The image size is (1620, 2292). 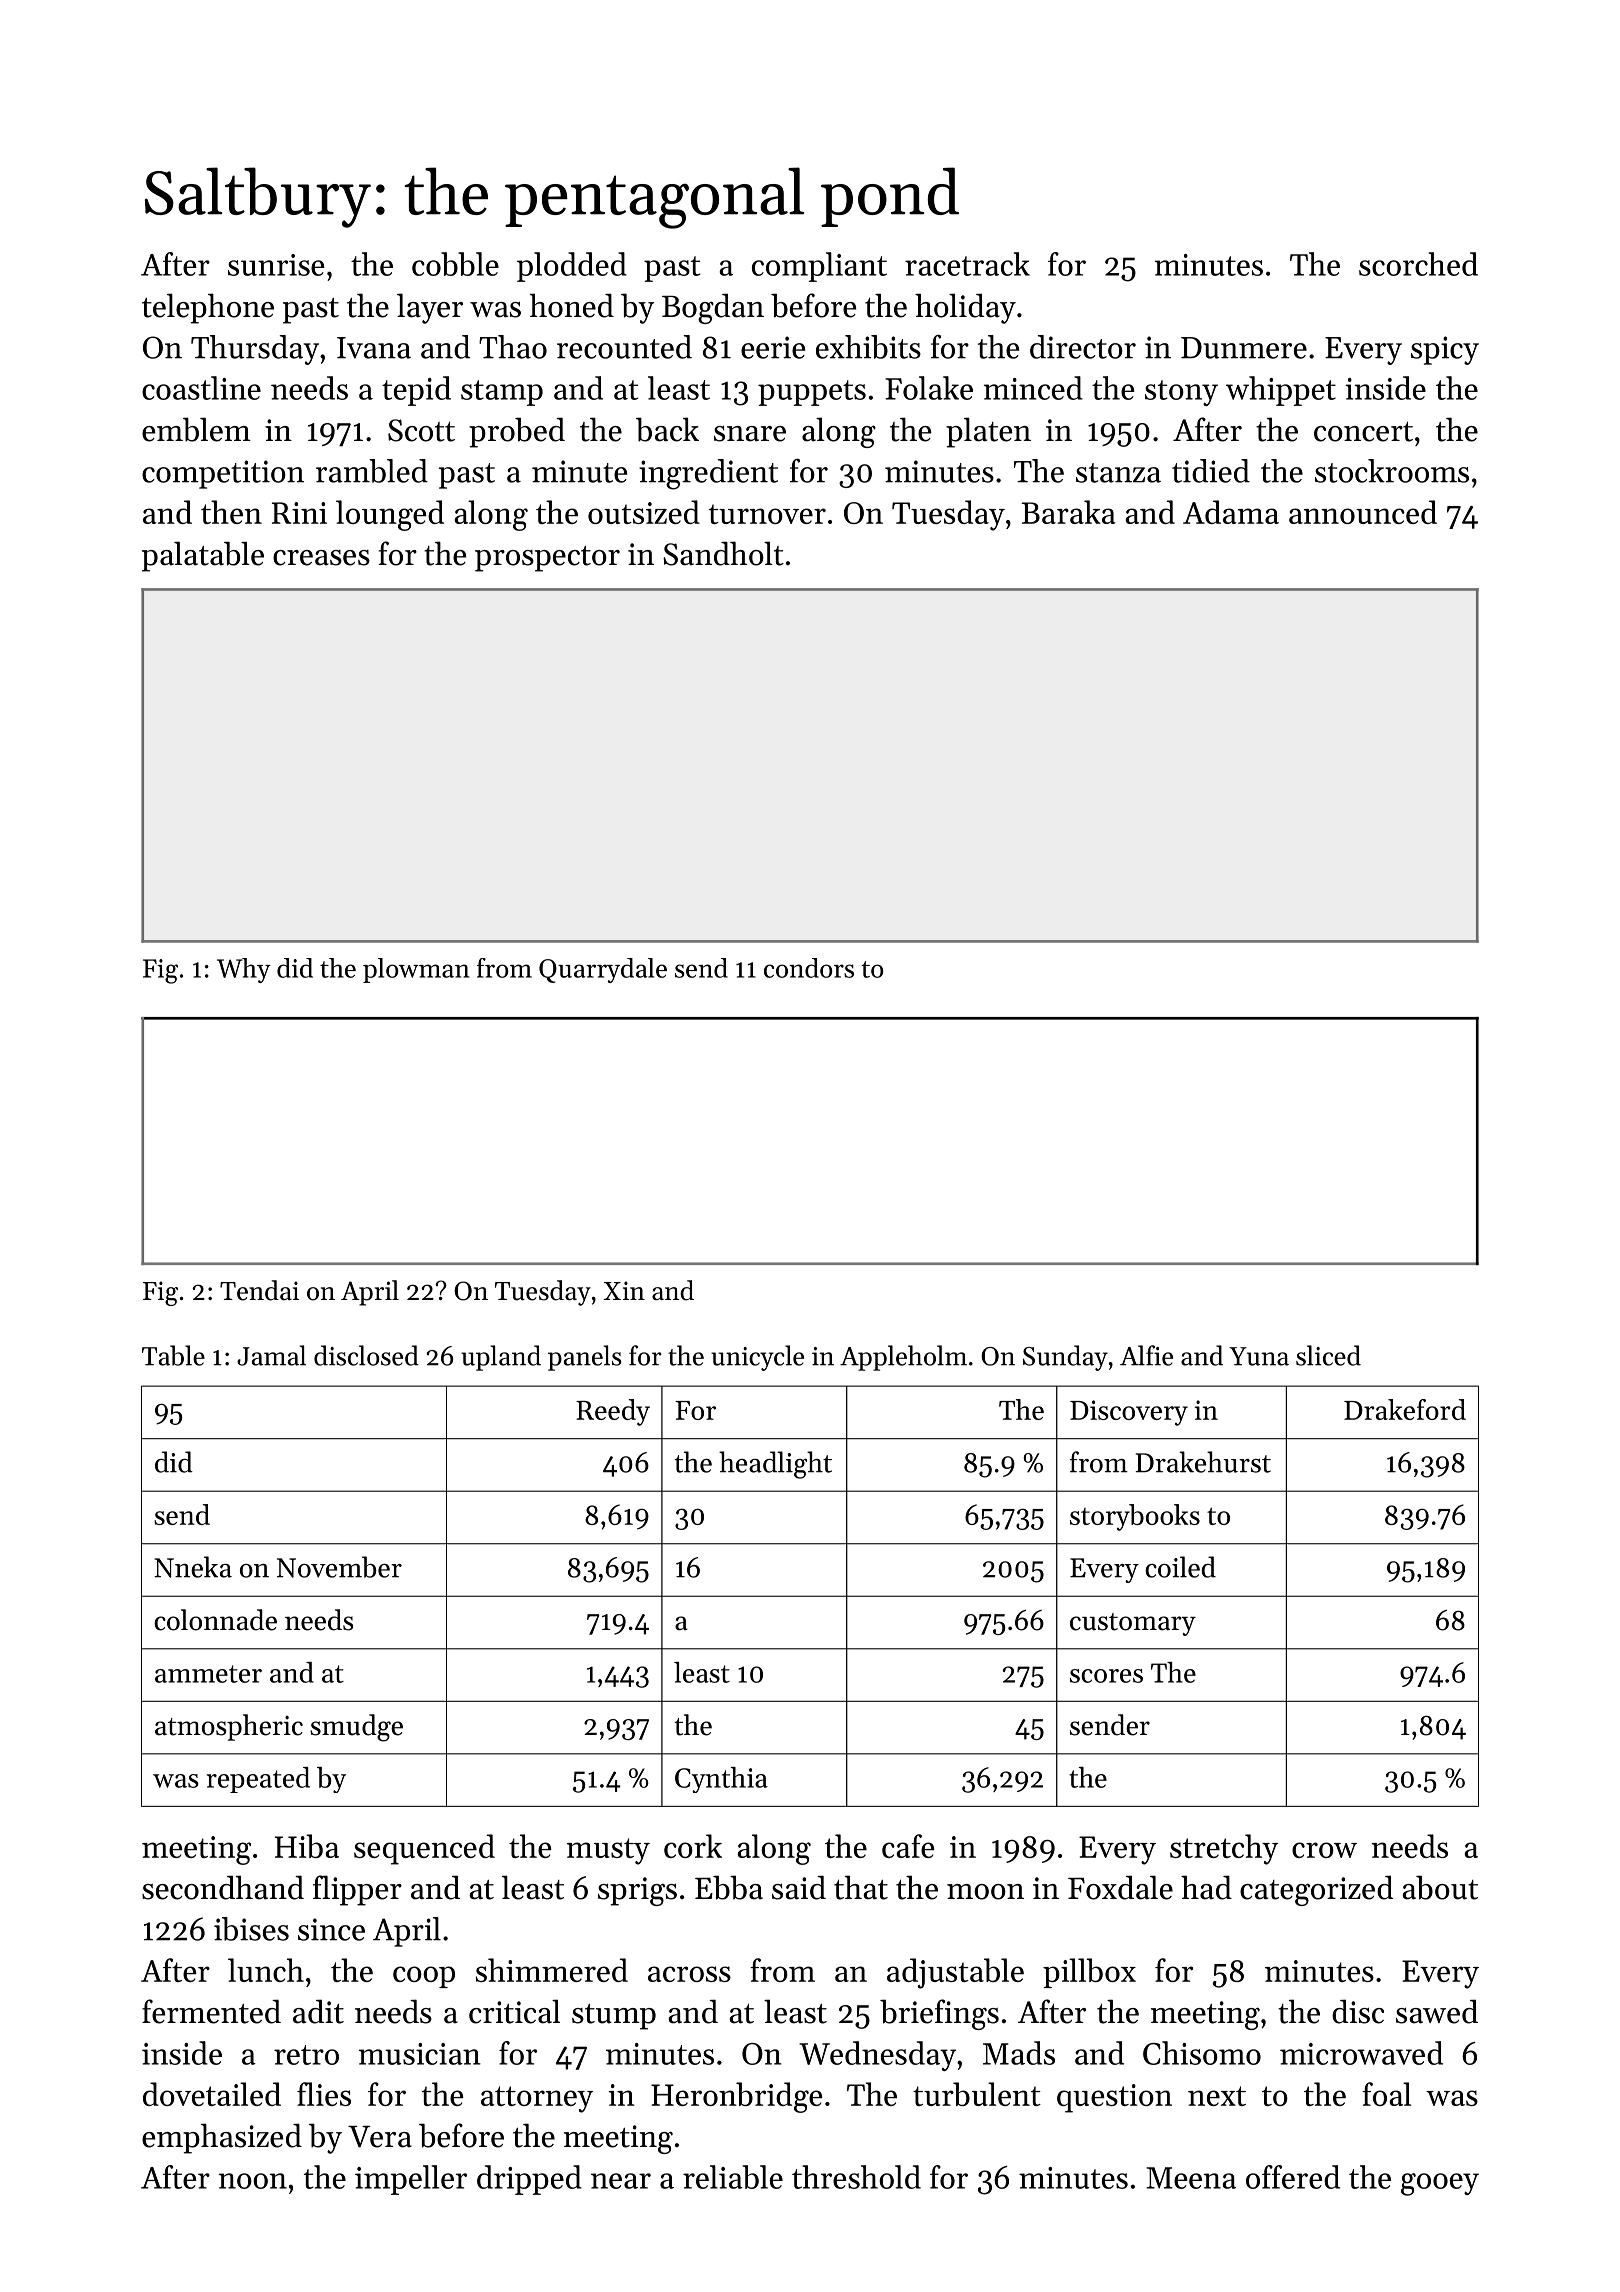 I want to click on Tendai, so click(x=259, y=1290).
